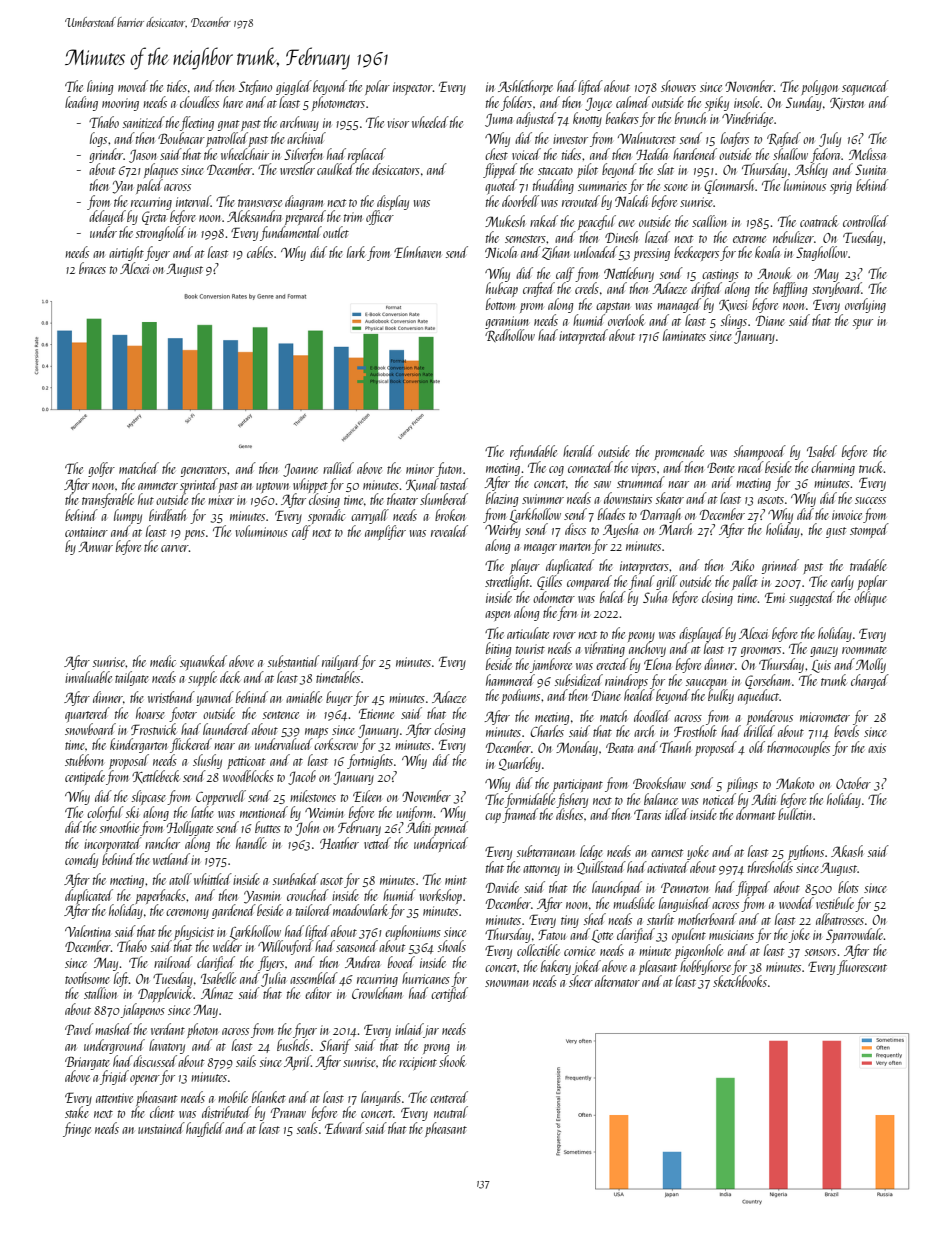 The image size is (952, 1233). Describe the element at coordinates (655, 597) in the image. I see `Suha` at that location.
